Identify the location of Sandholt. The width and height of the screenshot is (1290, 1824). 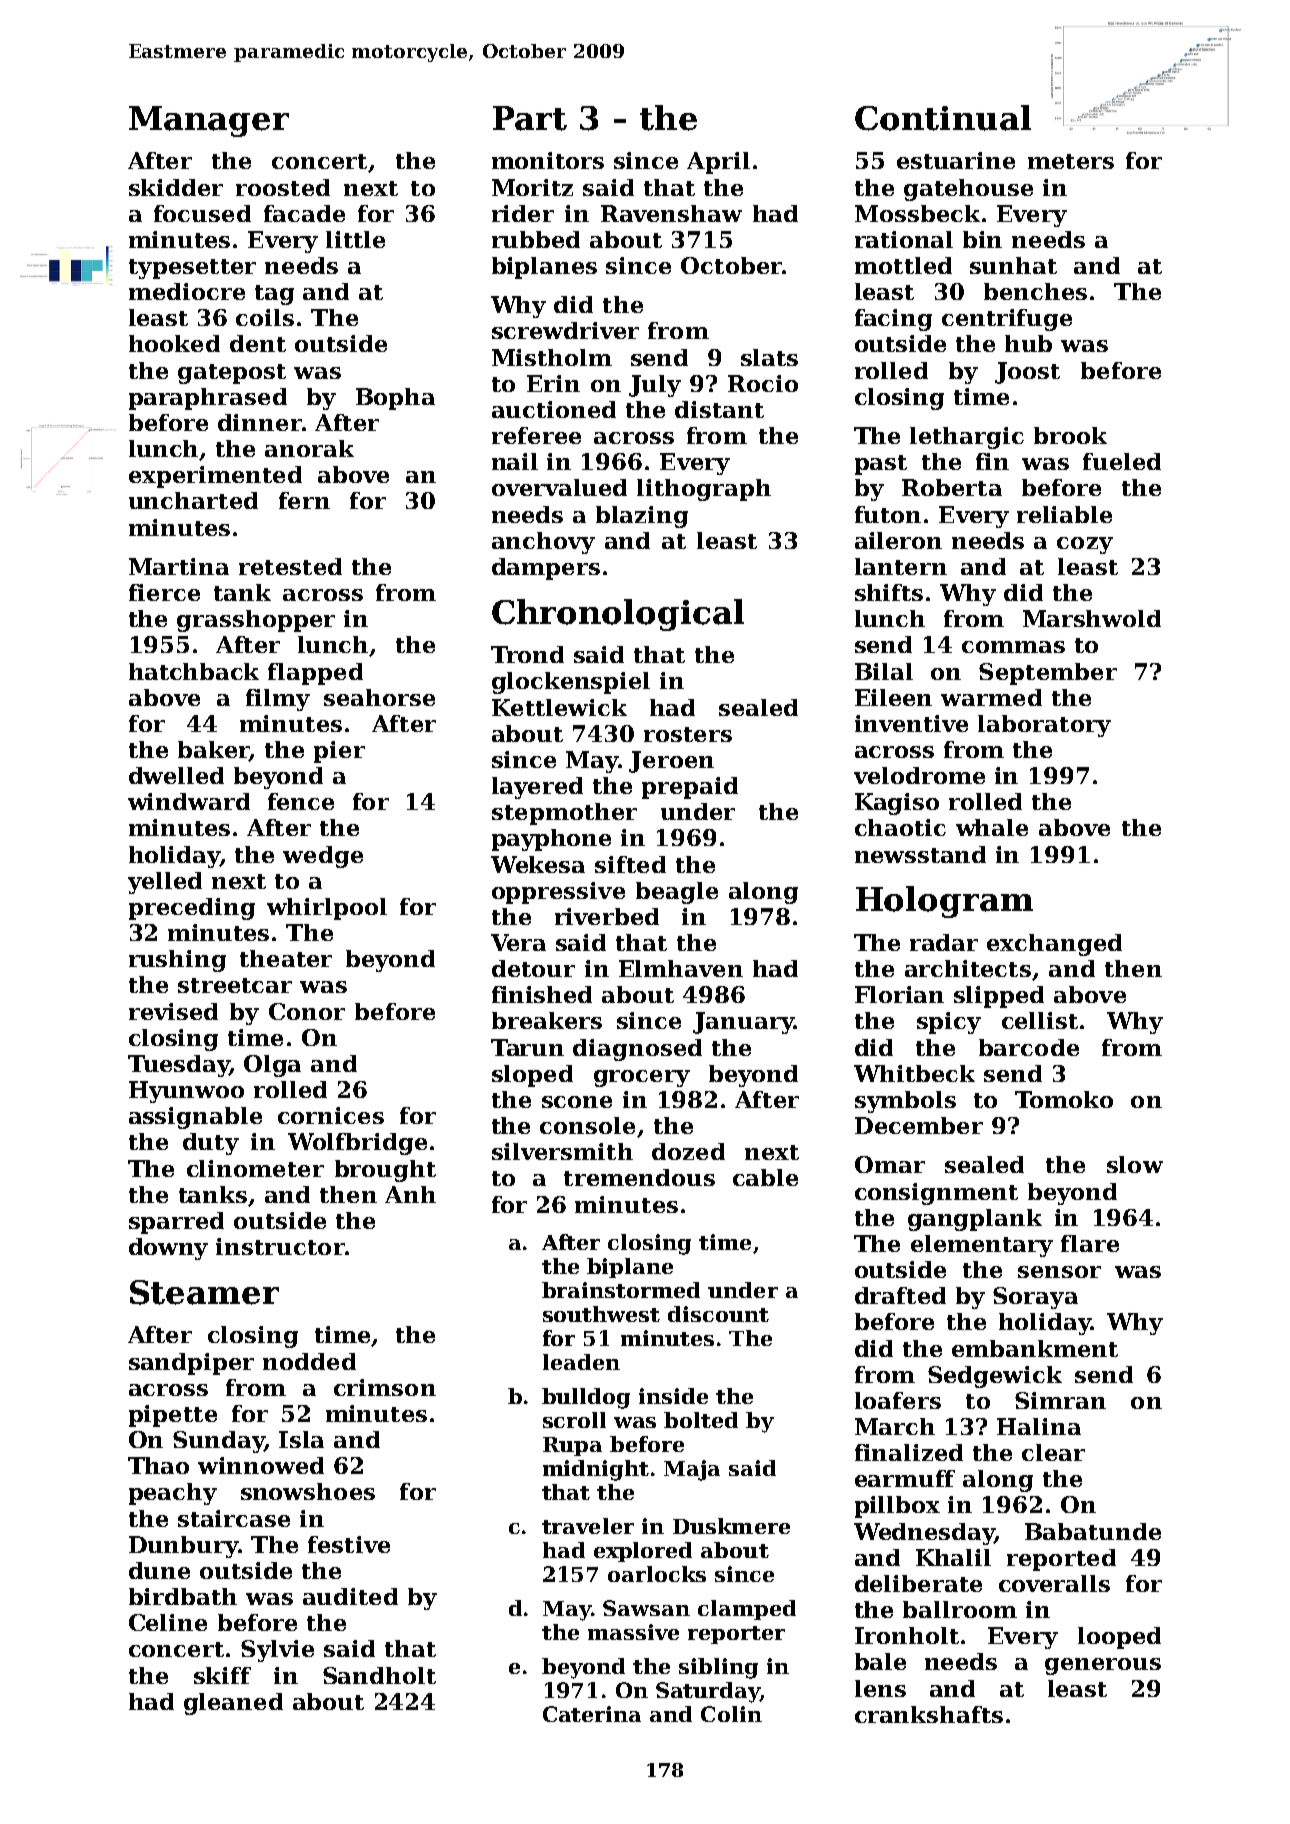
(379, 1675).
